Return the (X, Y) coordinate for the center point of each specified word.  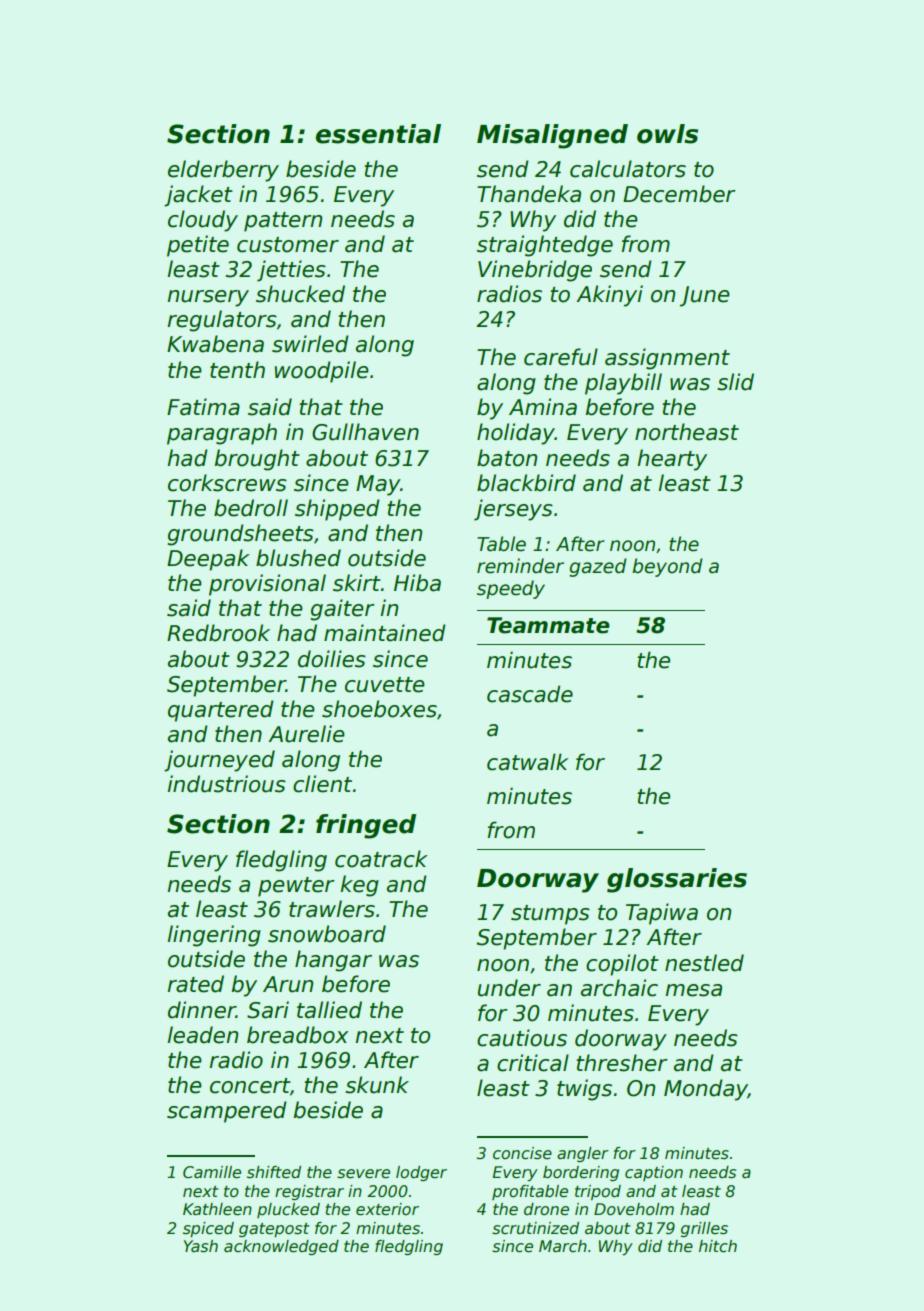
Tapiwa (662, 914)
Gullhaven (365, 432)
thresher (622, 1063)
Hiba (417, 583)
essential (378, 134)
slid (735, 382)
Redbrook (218, 633)
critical (533, 1063)
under (509, 988)
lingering (214, 936)
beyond (667, 567)
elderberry (223, 171)
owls (667, 134)
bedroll (251, 508)
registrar (309, 1192)
